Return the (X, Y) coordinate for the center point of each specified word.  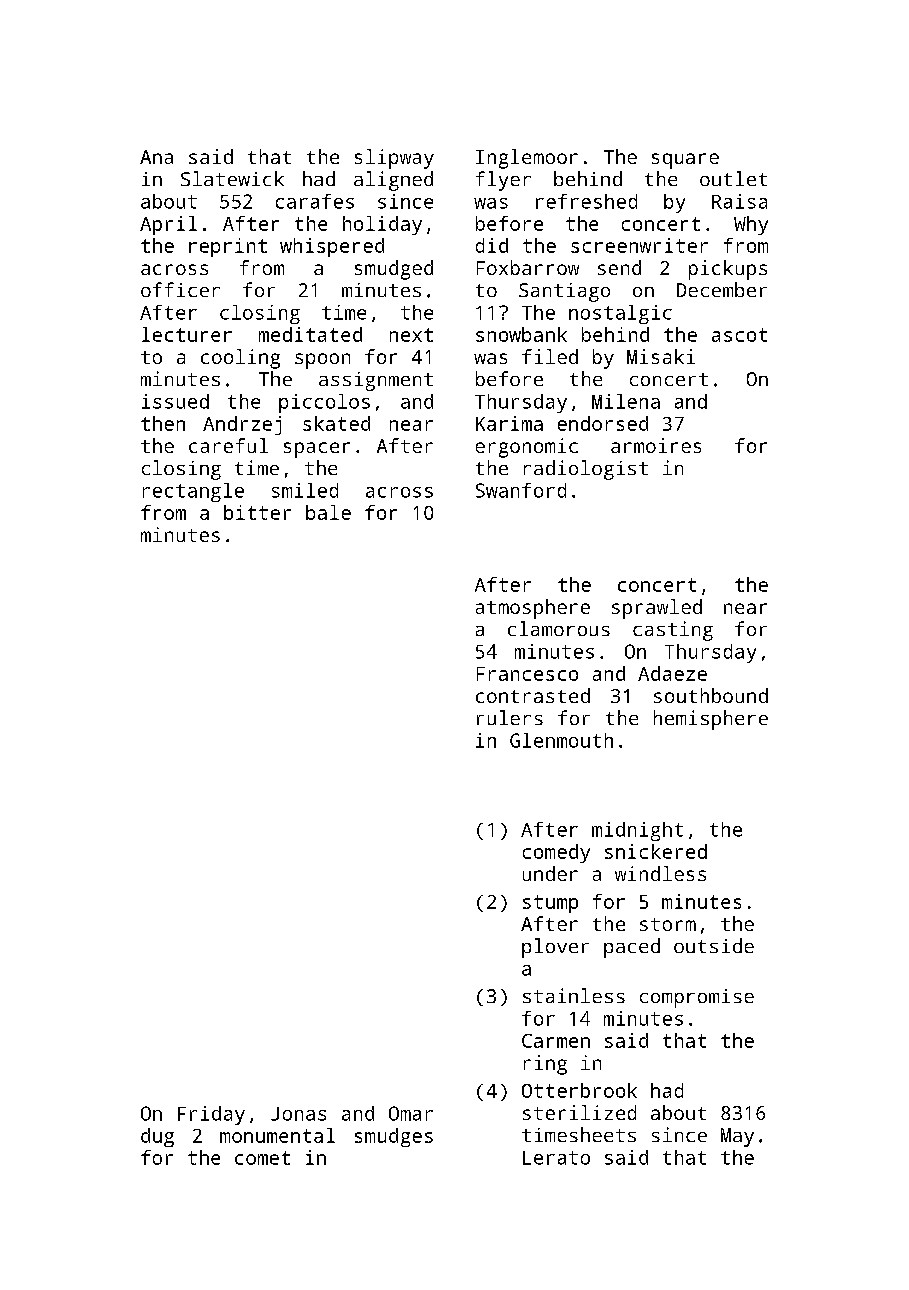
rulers (510, 717)
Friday (211, 1115)
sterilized (579, 1112)
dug (157, 1137)
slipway (394, 159)
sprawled (657, 609)
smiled (305, 490)
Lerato (556, 1158)
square (685, 161)
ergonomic (527, 448)
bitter (257, 512)
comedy (556, 853)
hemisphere (711, 720)
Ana (156, 157)
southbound (711, 695)
